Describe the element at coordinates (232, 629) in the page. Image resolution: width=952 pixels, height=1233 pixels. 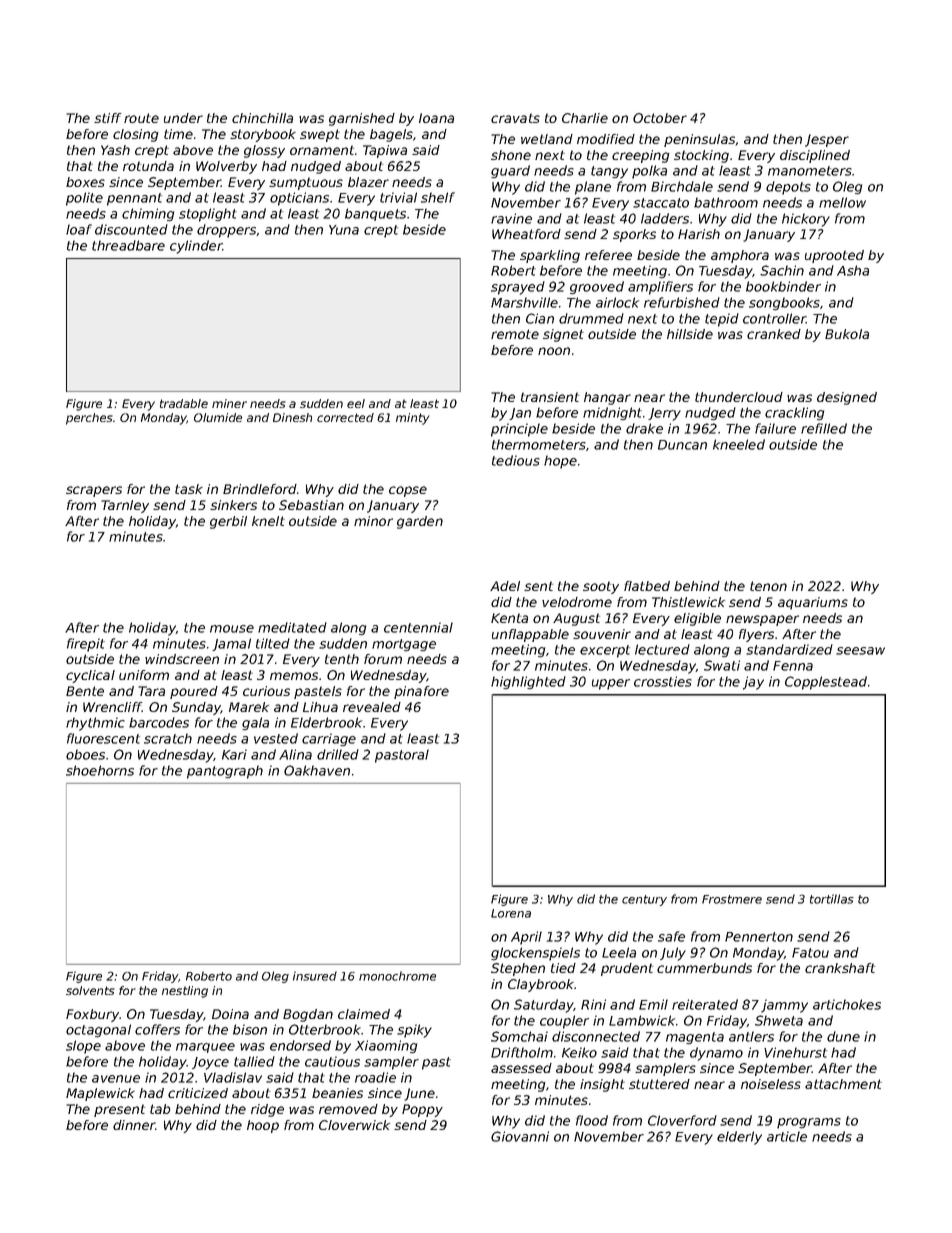
I see `mouse` at that location.
